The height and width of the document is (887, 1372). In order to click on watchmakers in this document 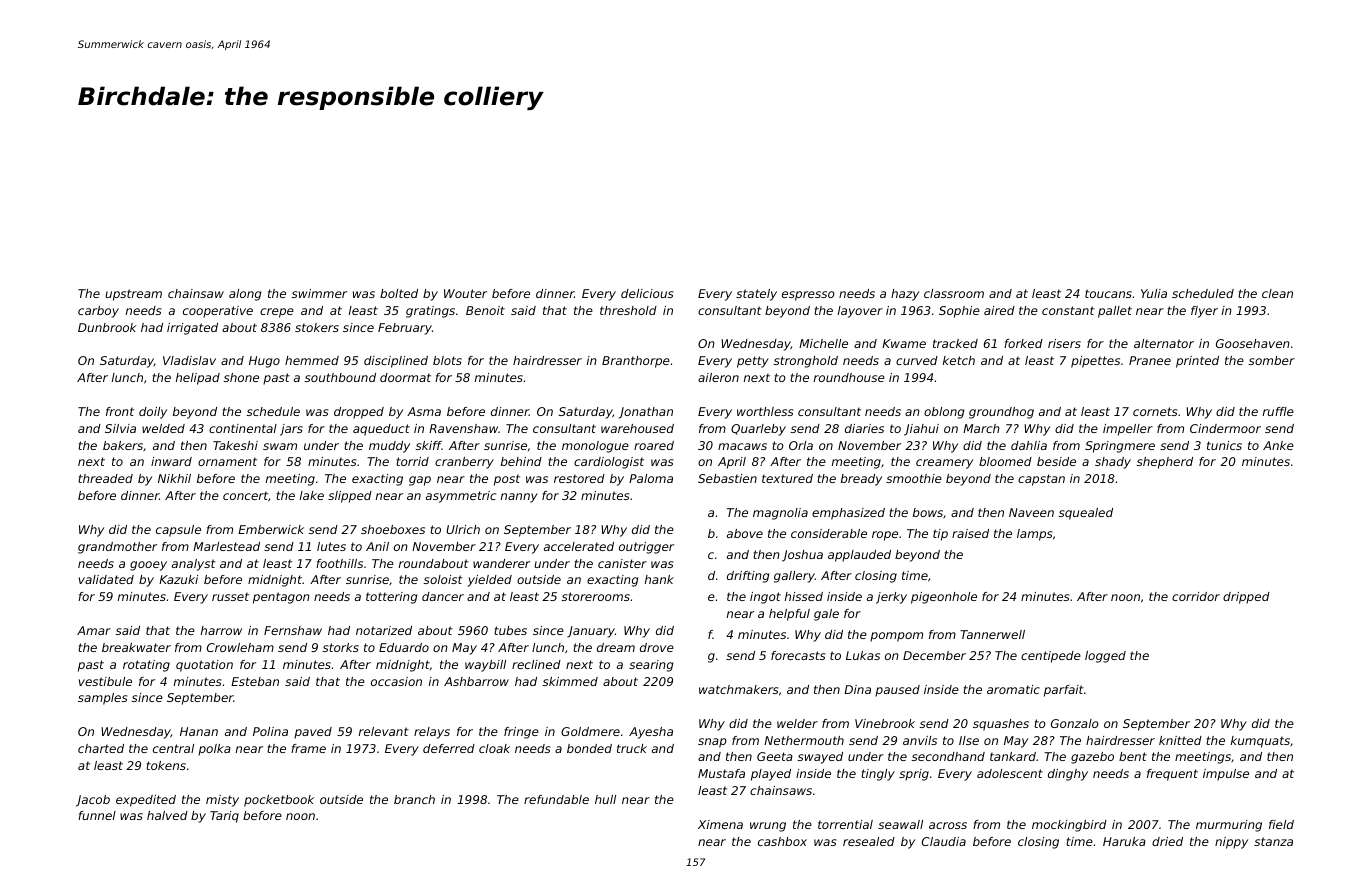, I will do `click(738, 689)`.
